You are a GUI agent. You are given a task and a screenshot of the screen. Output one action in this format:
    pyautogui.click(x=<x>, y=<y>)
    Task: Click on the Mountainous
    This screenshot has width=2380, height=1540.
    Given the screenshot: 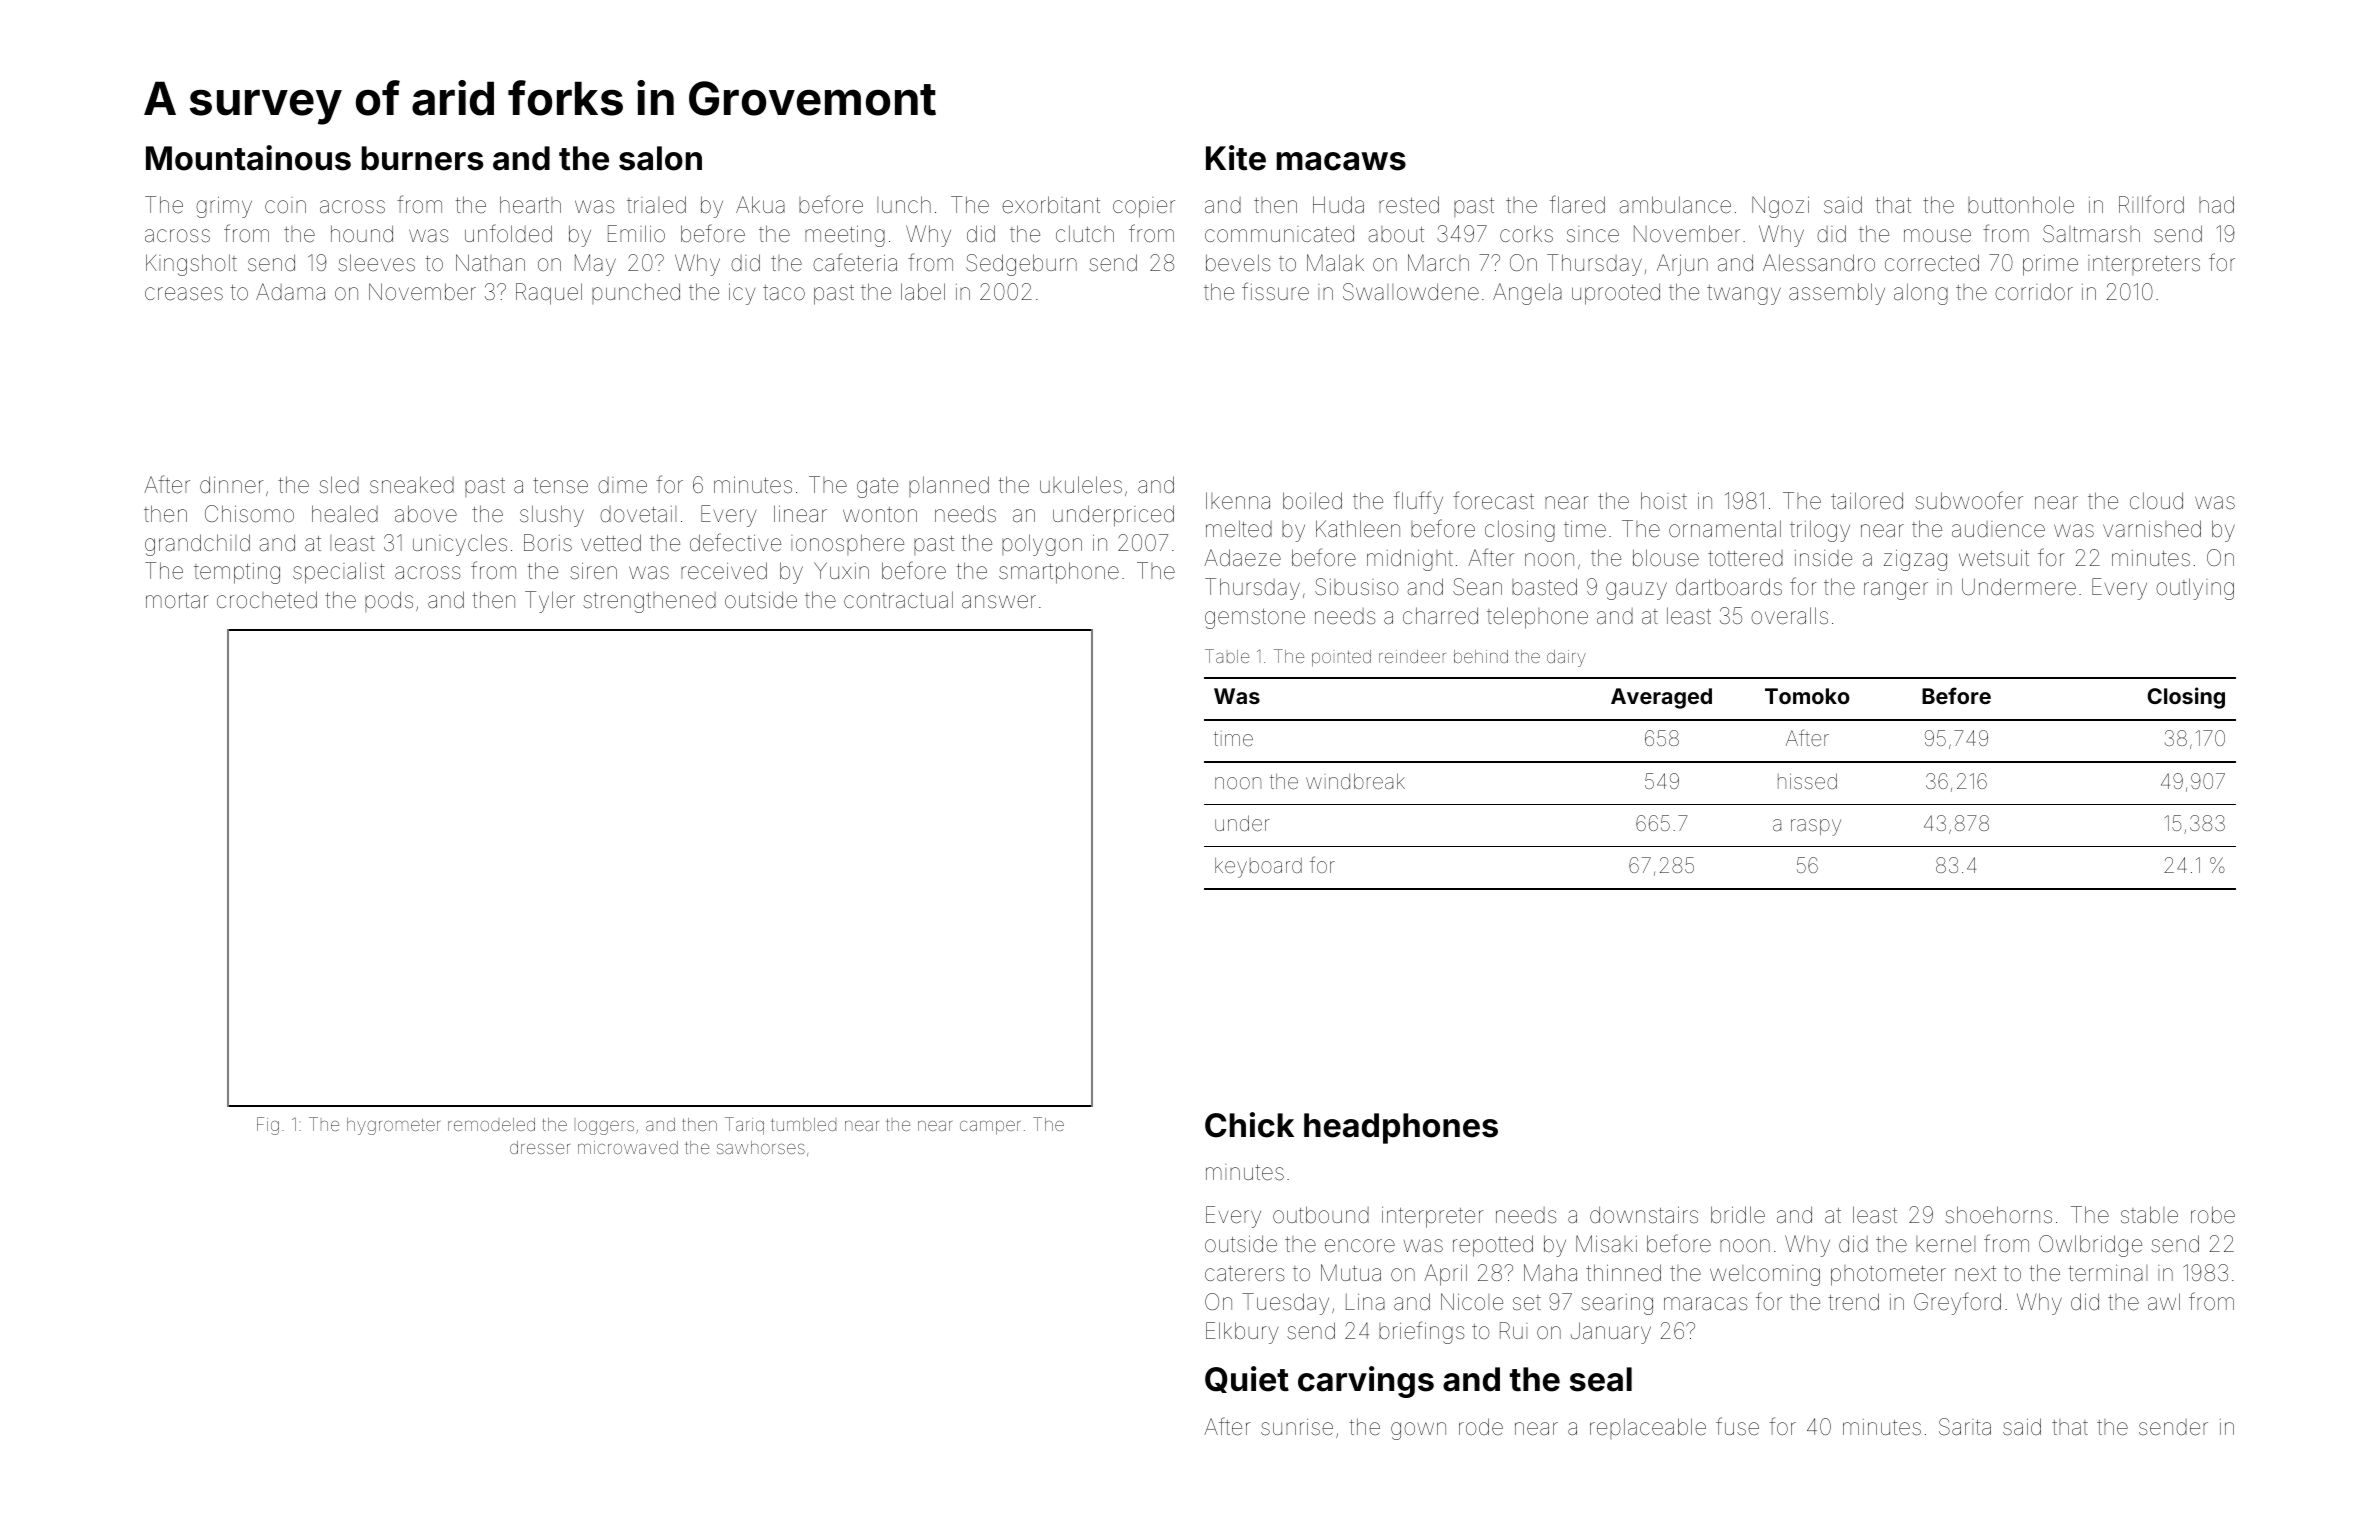 What is the action you would take?
    pyautogui.click(x=248, y=158)
